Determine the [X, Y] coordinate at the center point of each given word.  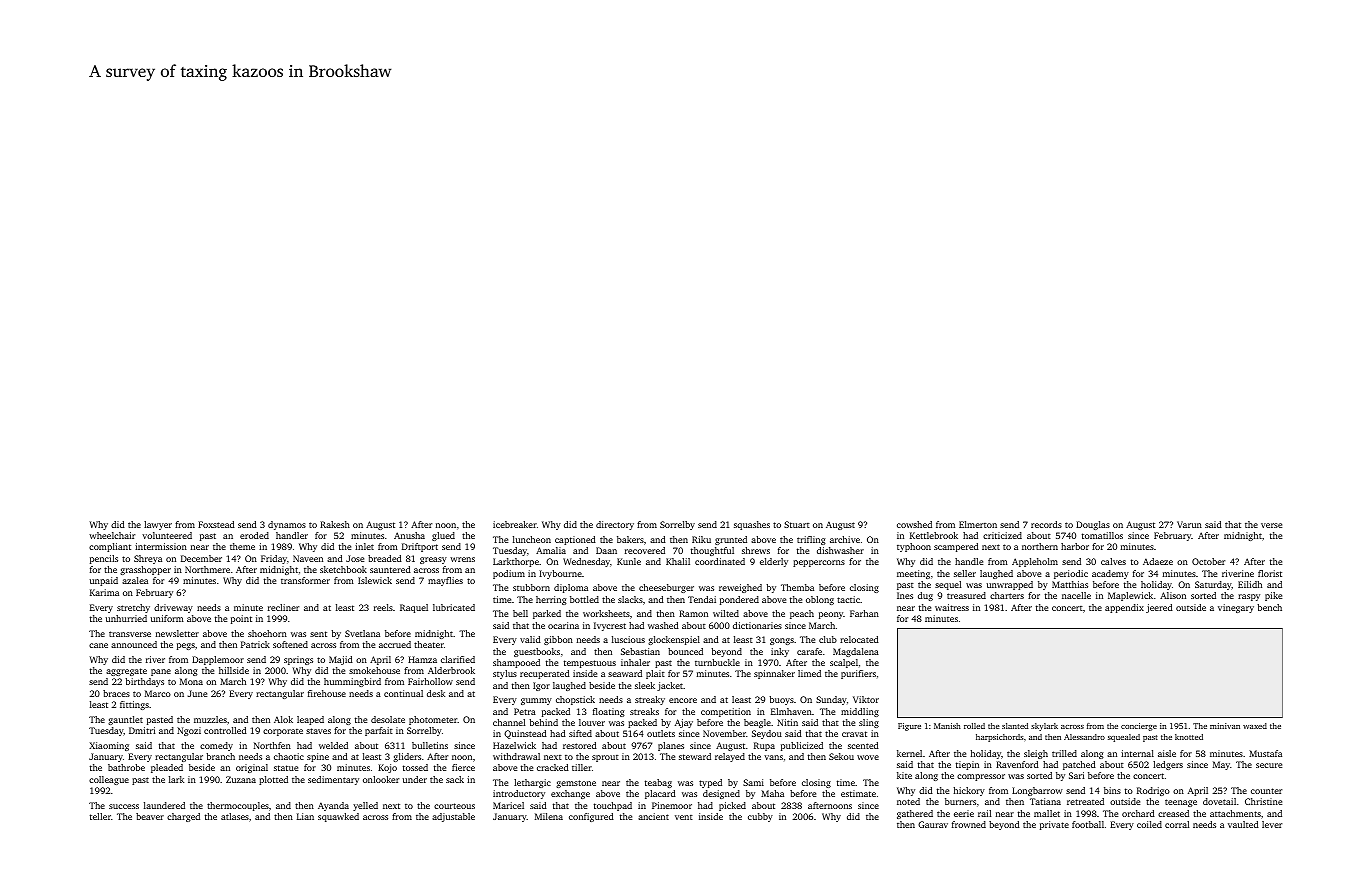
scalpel [844, 663]
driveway [173, 608]
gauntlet [125, 720]
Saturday [1213, 585]
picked [732, 806]
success [124, 806]
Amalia [551, 550]
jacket [670, 686]
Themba [797, 587]
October [1208, 561]
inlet [364, 546]
